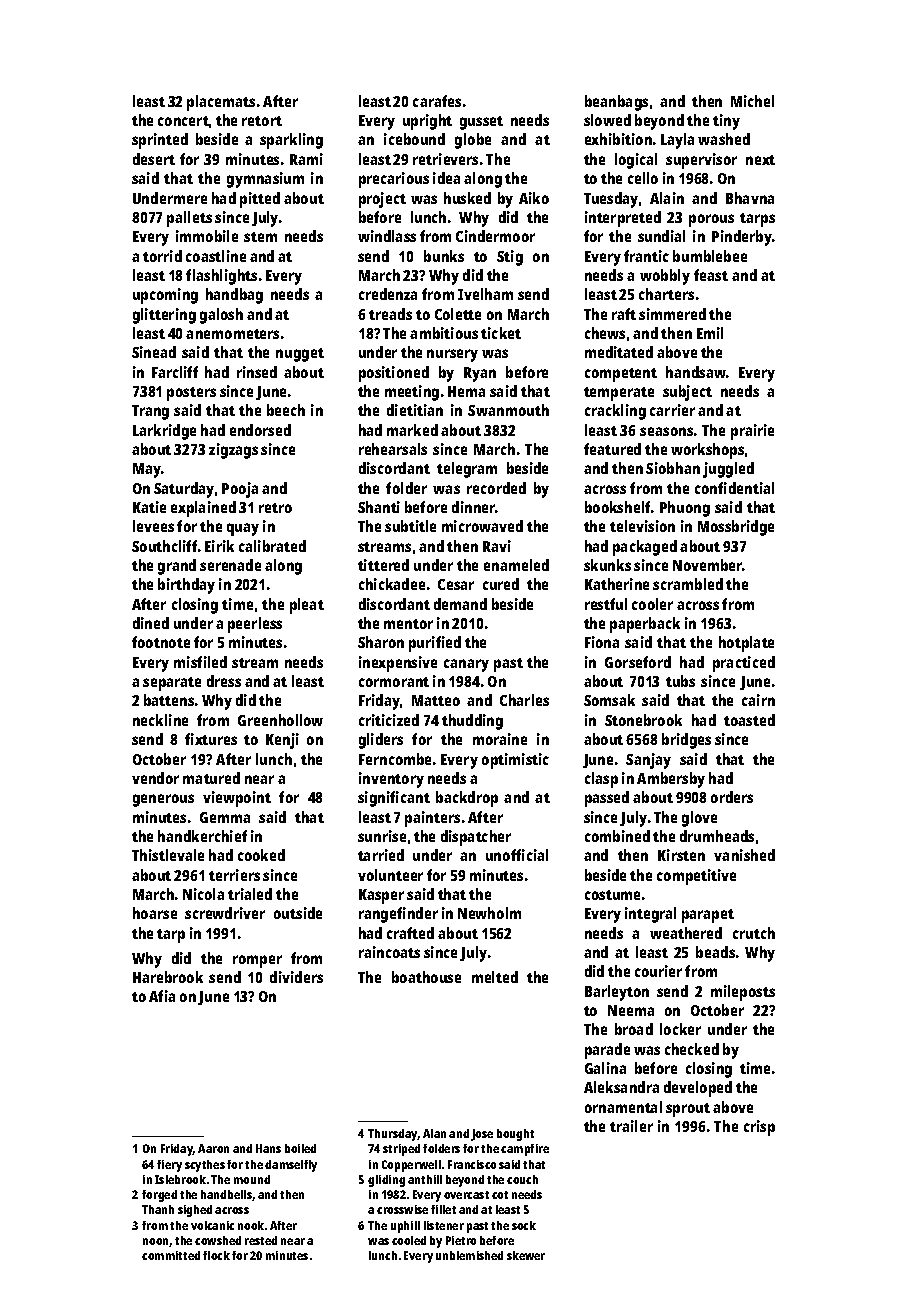 This screenshot has height=1316, width=908. What do you see at coordinates (261, 1240) in the screenshot?
I see `rested` at bounding box center [261, 1240].
